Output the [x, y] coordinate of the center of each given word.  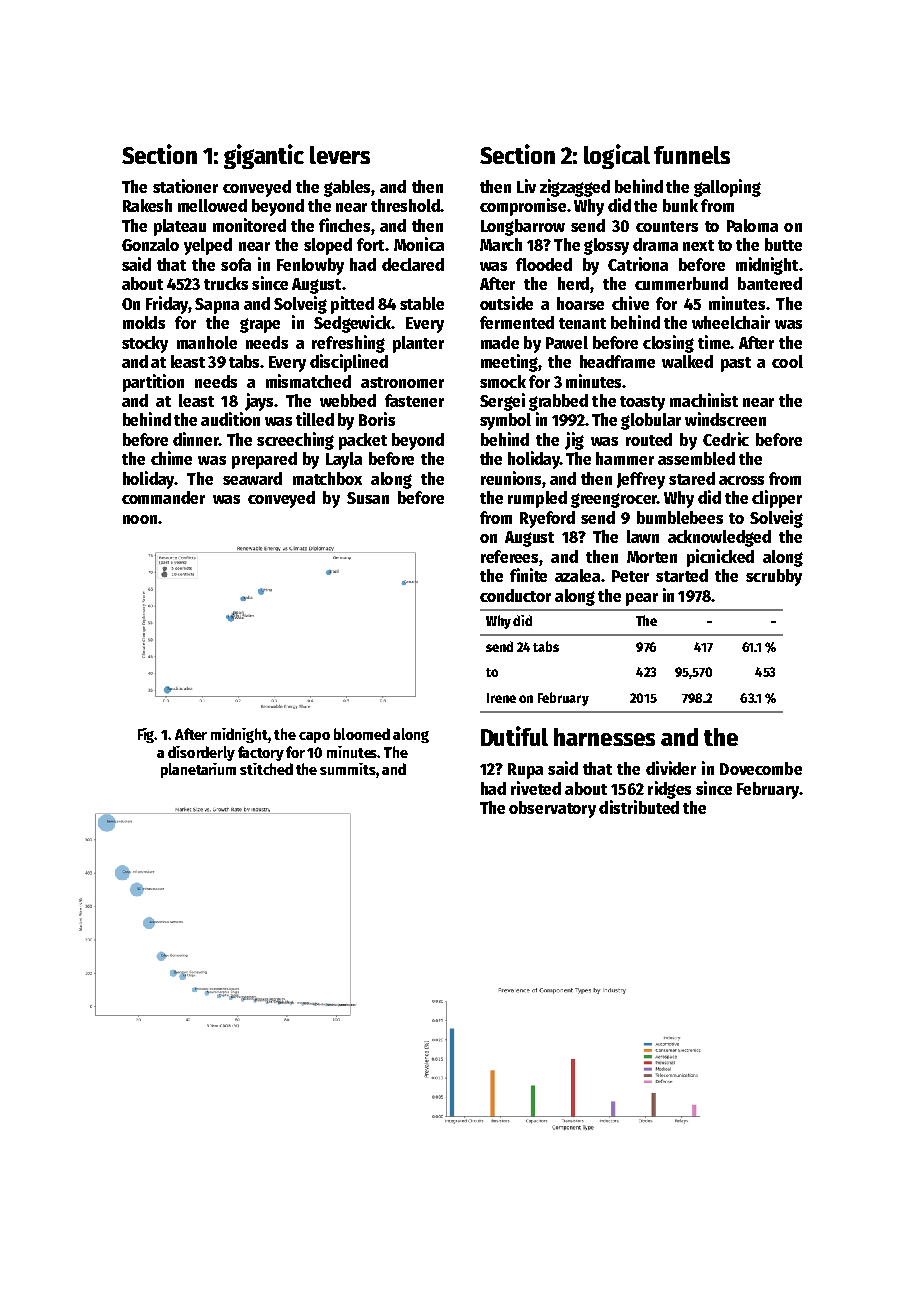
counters [667, 226]
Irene [501, 698]
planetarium [198, 770]
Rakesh [147, 205]
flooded [544, 264]
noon [140, 519]
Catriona [638, 264]
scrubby [774, 577]
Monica [419, 244]
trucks [226, 283]
